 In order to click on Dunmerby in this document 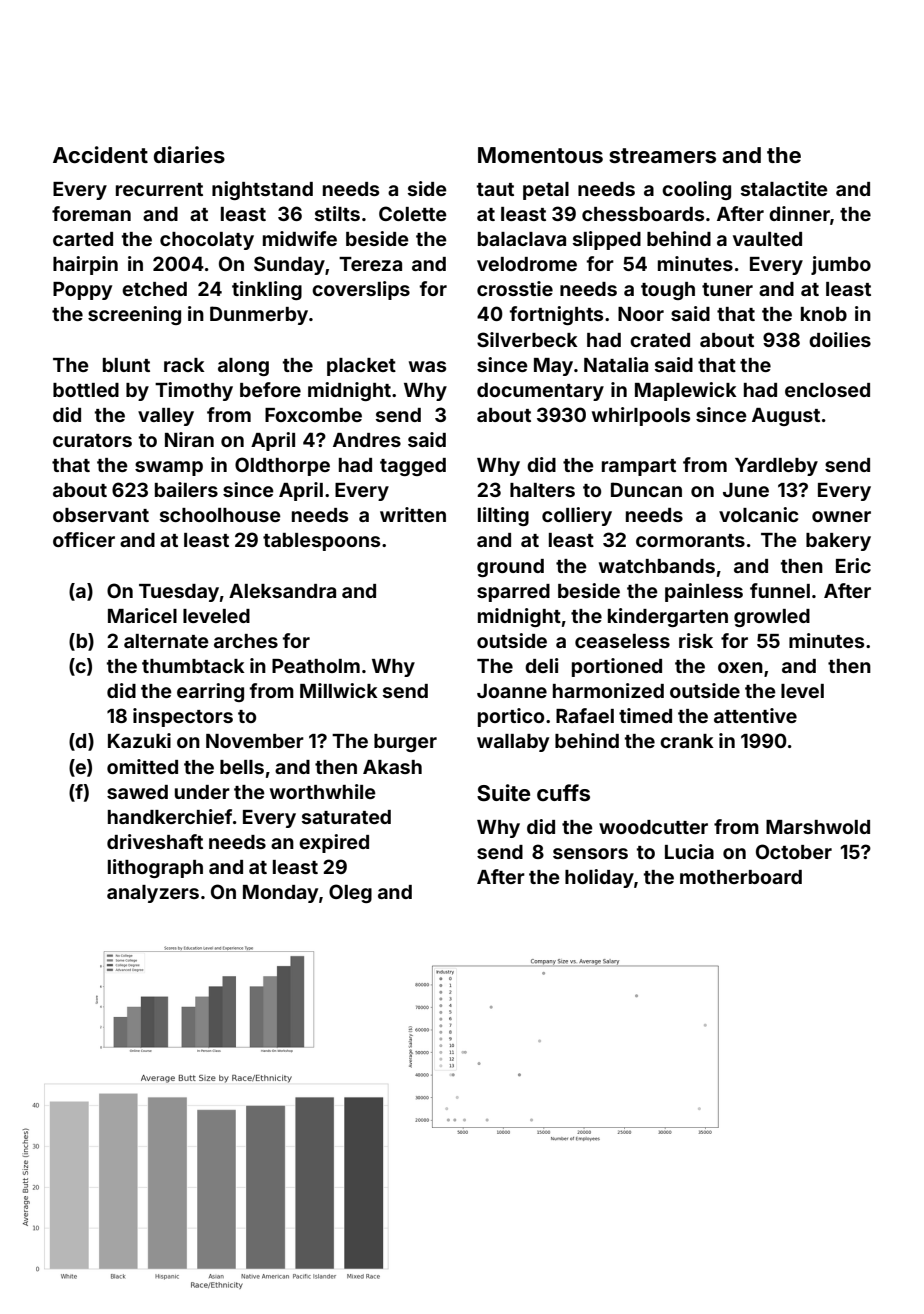, I will do `click(259, 315)`.
